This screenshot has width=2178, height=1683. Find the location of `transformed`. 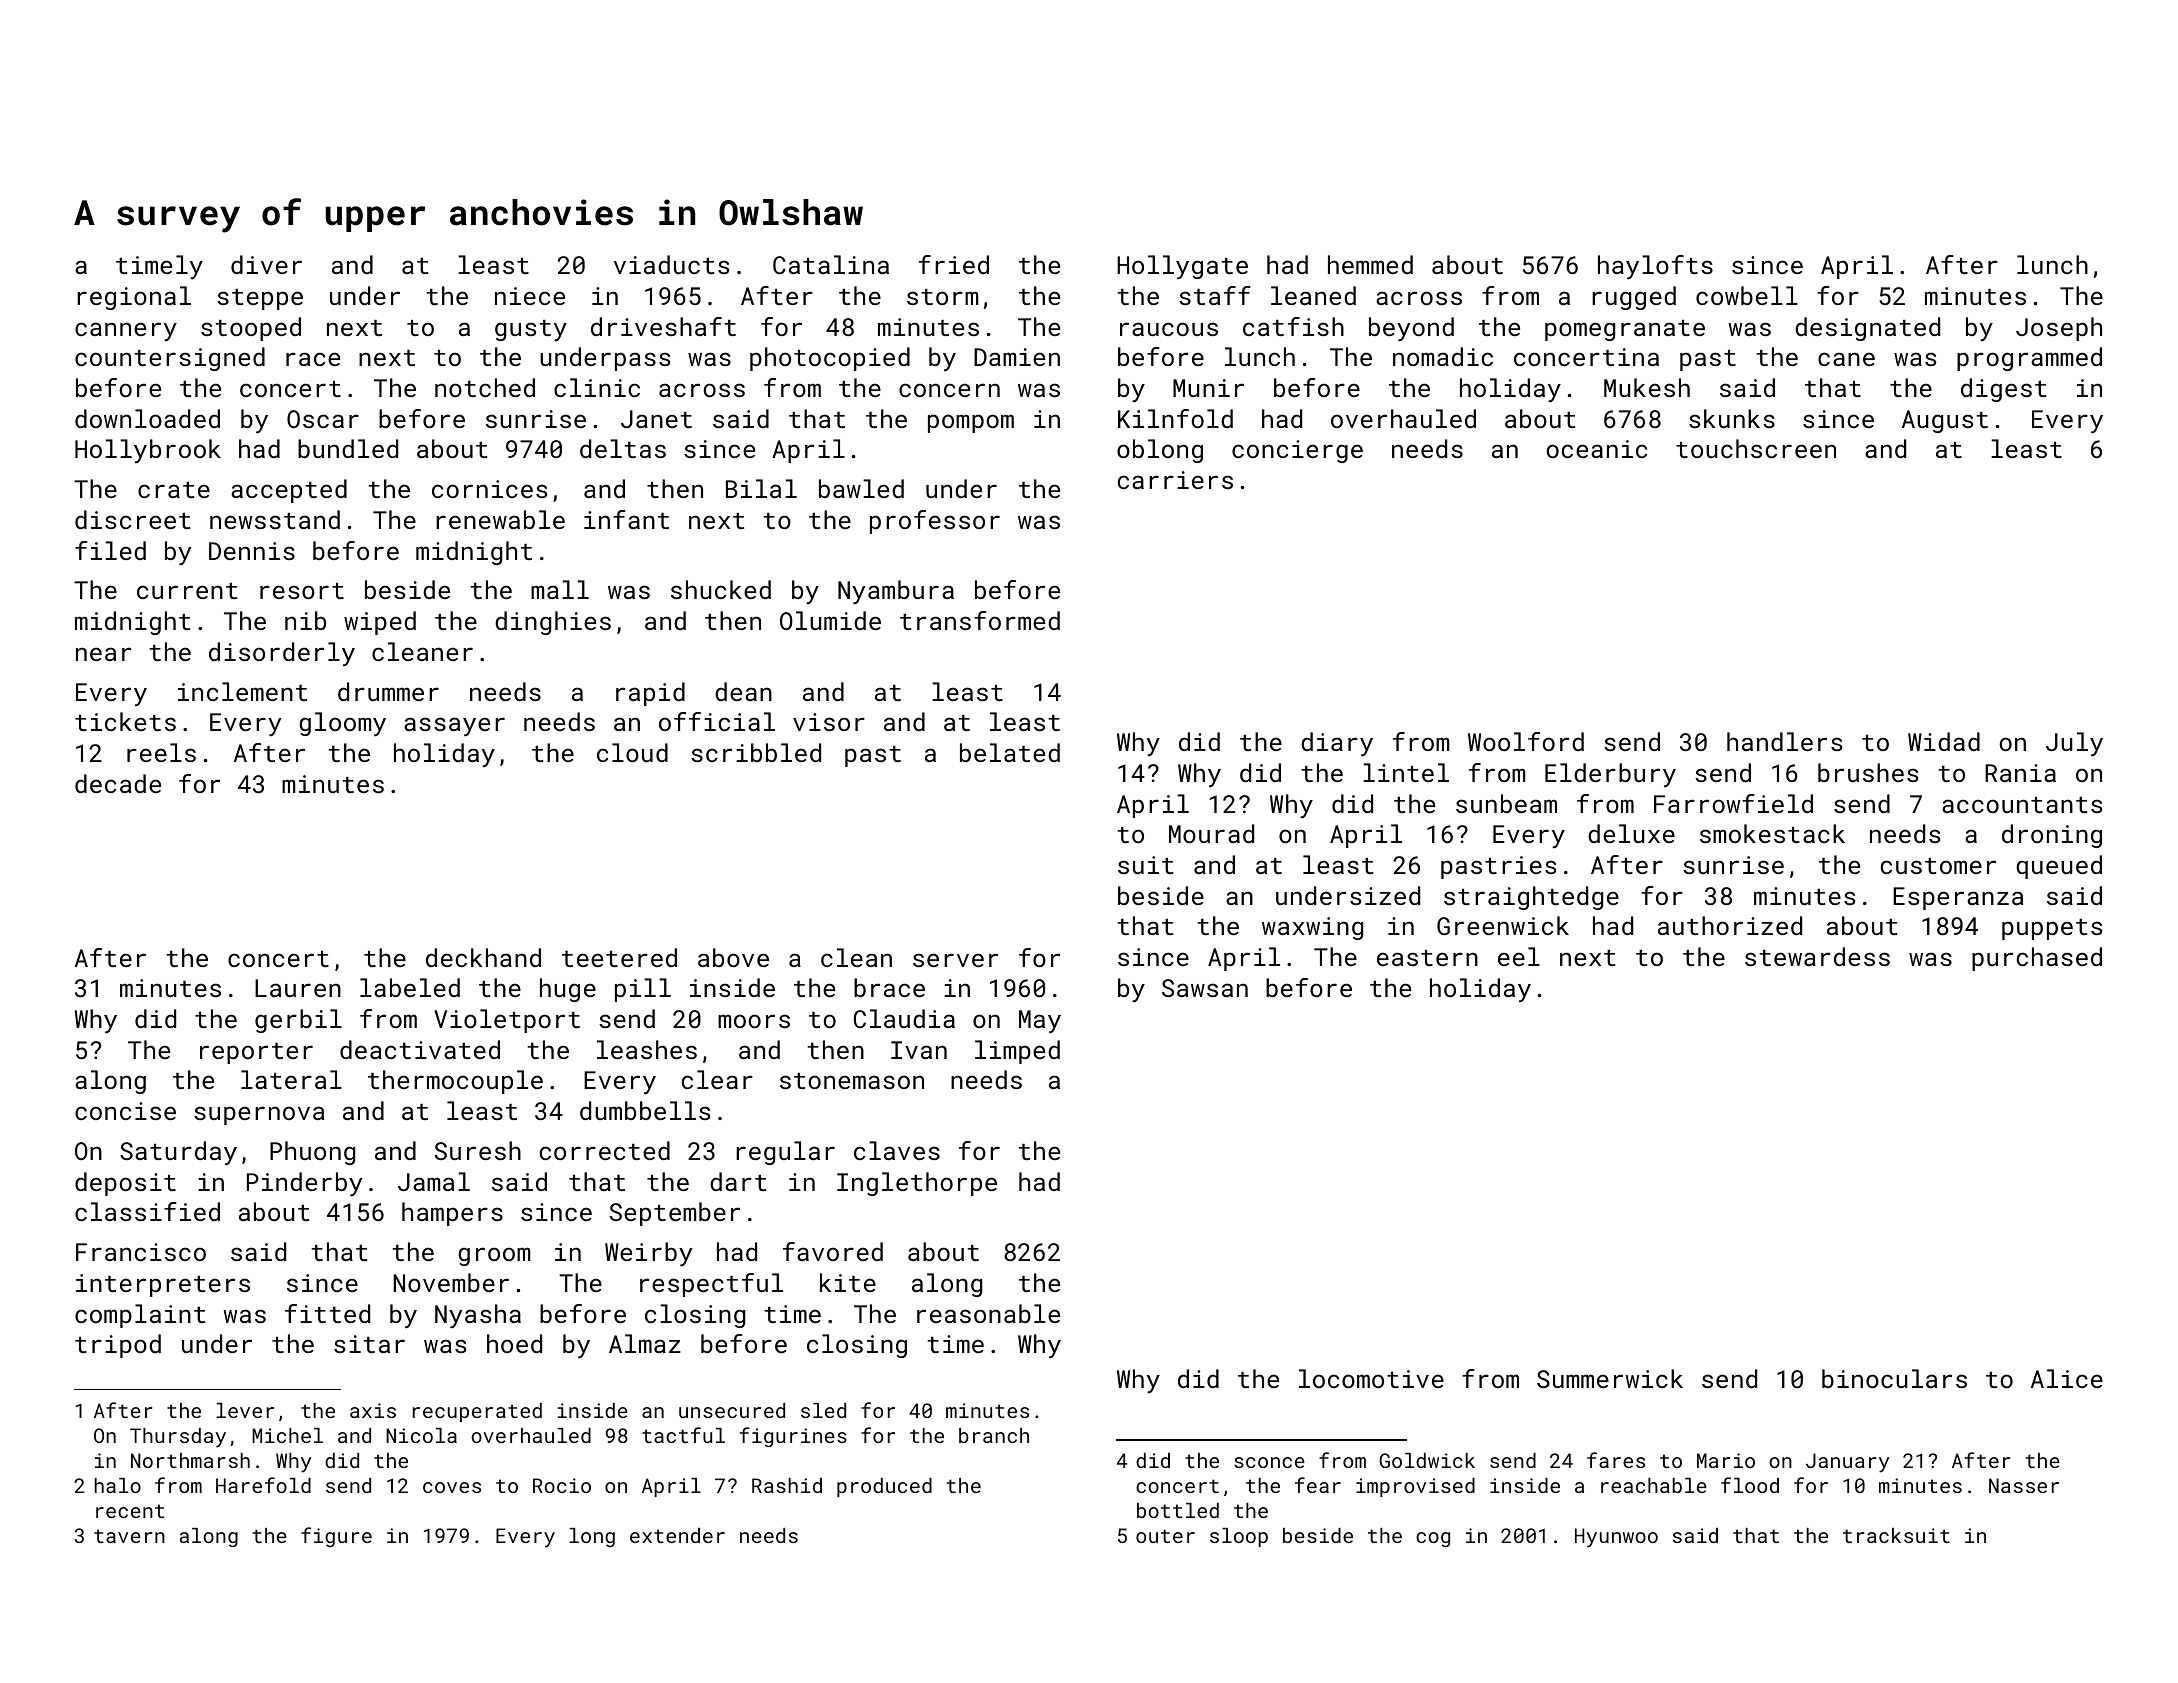

transformed is located at coordinates (980, 620).
